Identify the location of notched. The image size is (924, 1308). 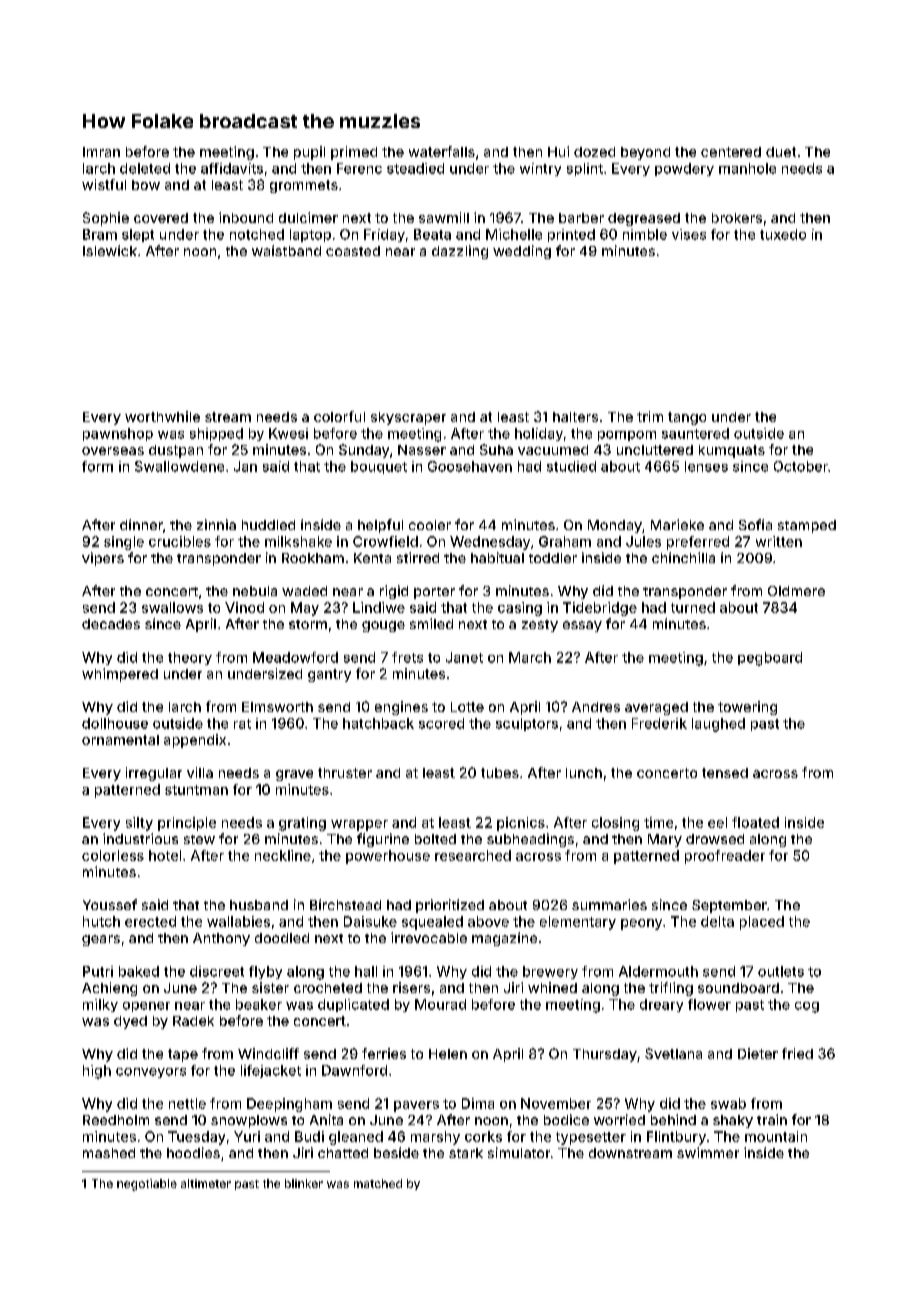
(257, 234).
